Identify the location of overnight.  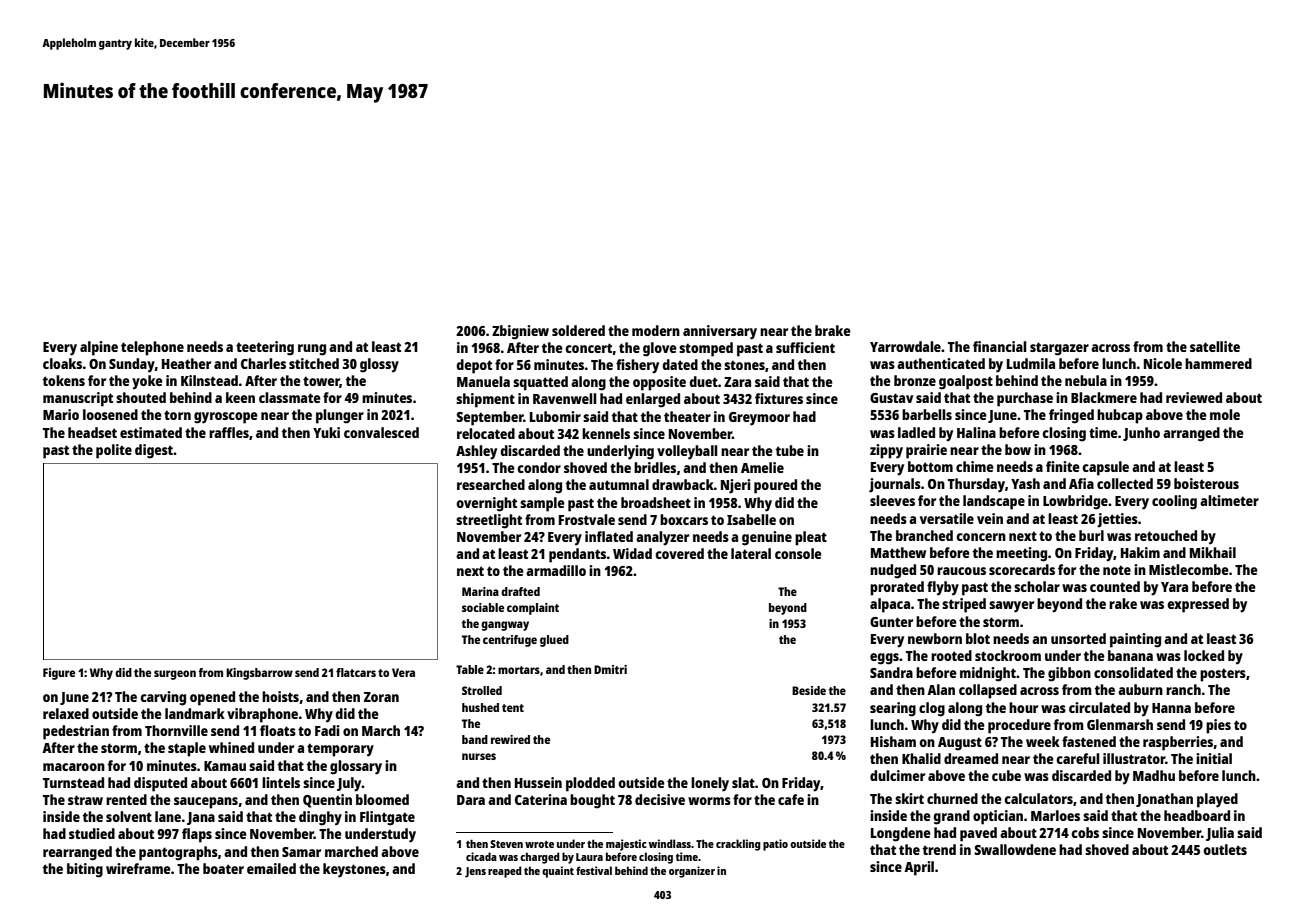
(486, 504).
